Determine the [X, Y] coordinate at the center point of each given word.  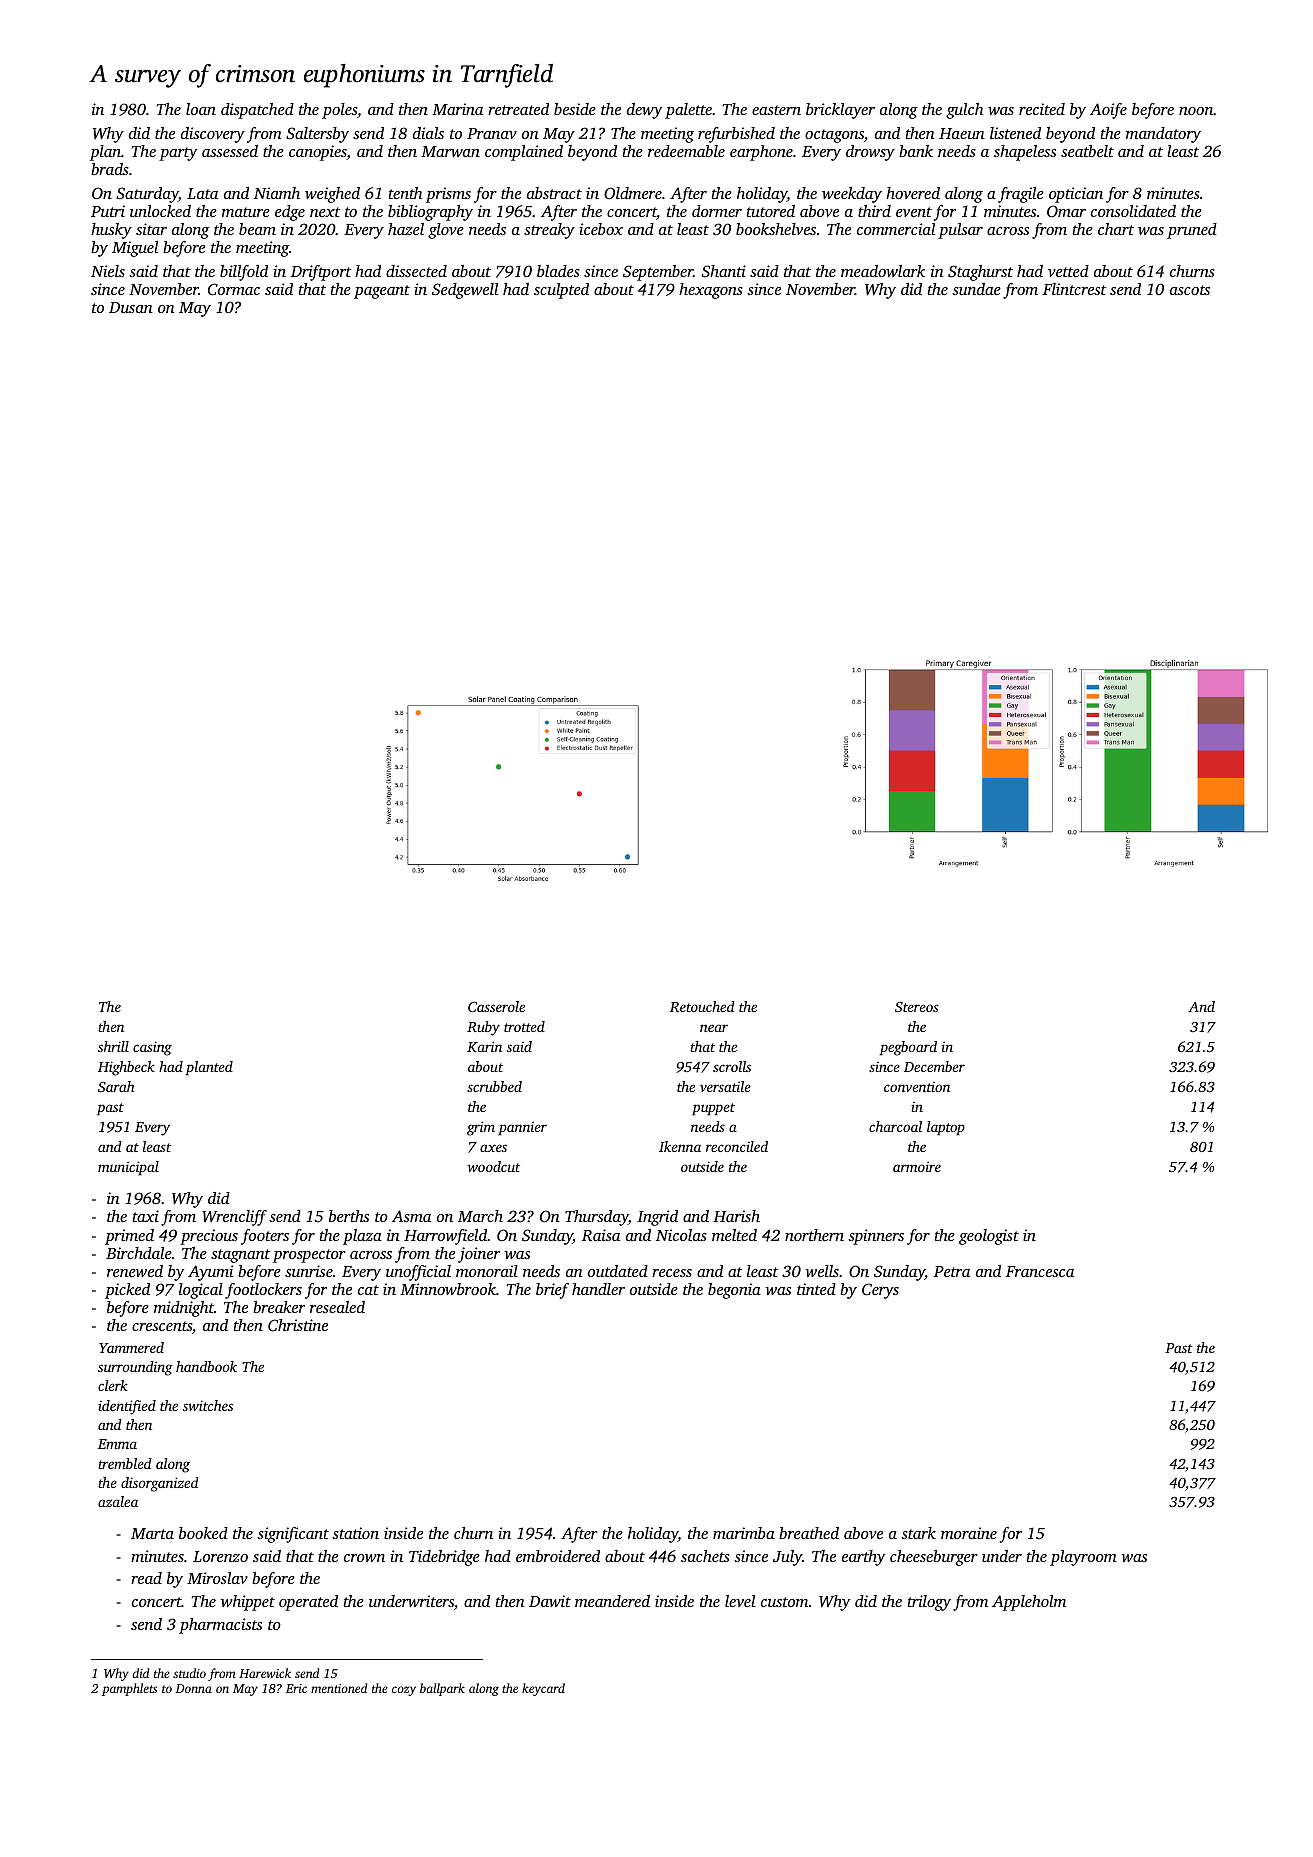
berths [349, 1216]
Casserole [496, 1006]
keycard [543, 1689]
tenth [405, 193]
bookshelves [776, 229]
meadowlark [883, 271]
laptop [946, 1128]
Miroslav [217, 1578]
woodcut [494, 1166]
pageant [382, 292]
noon [1196, 111]
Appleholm [1029, 1603]
